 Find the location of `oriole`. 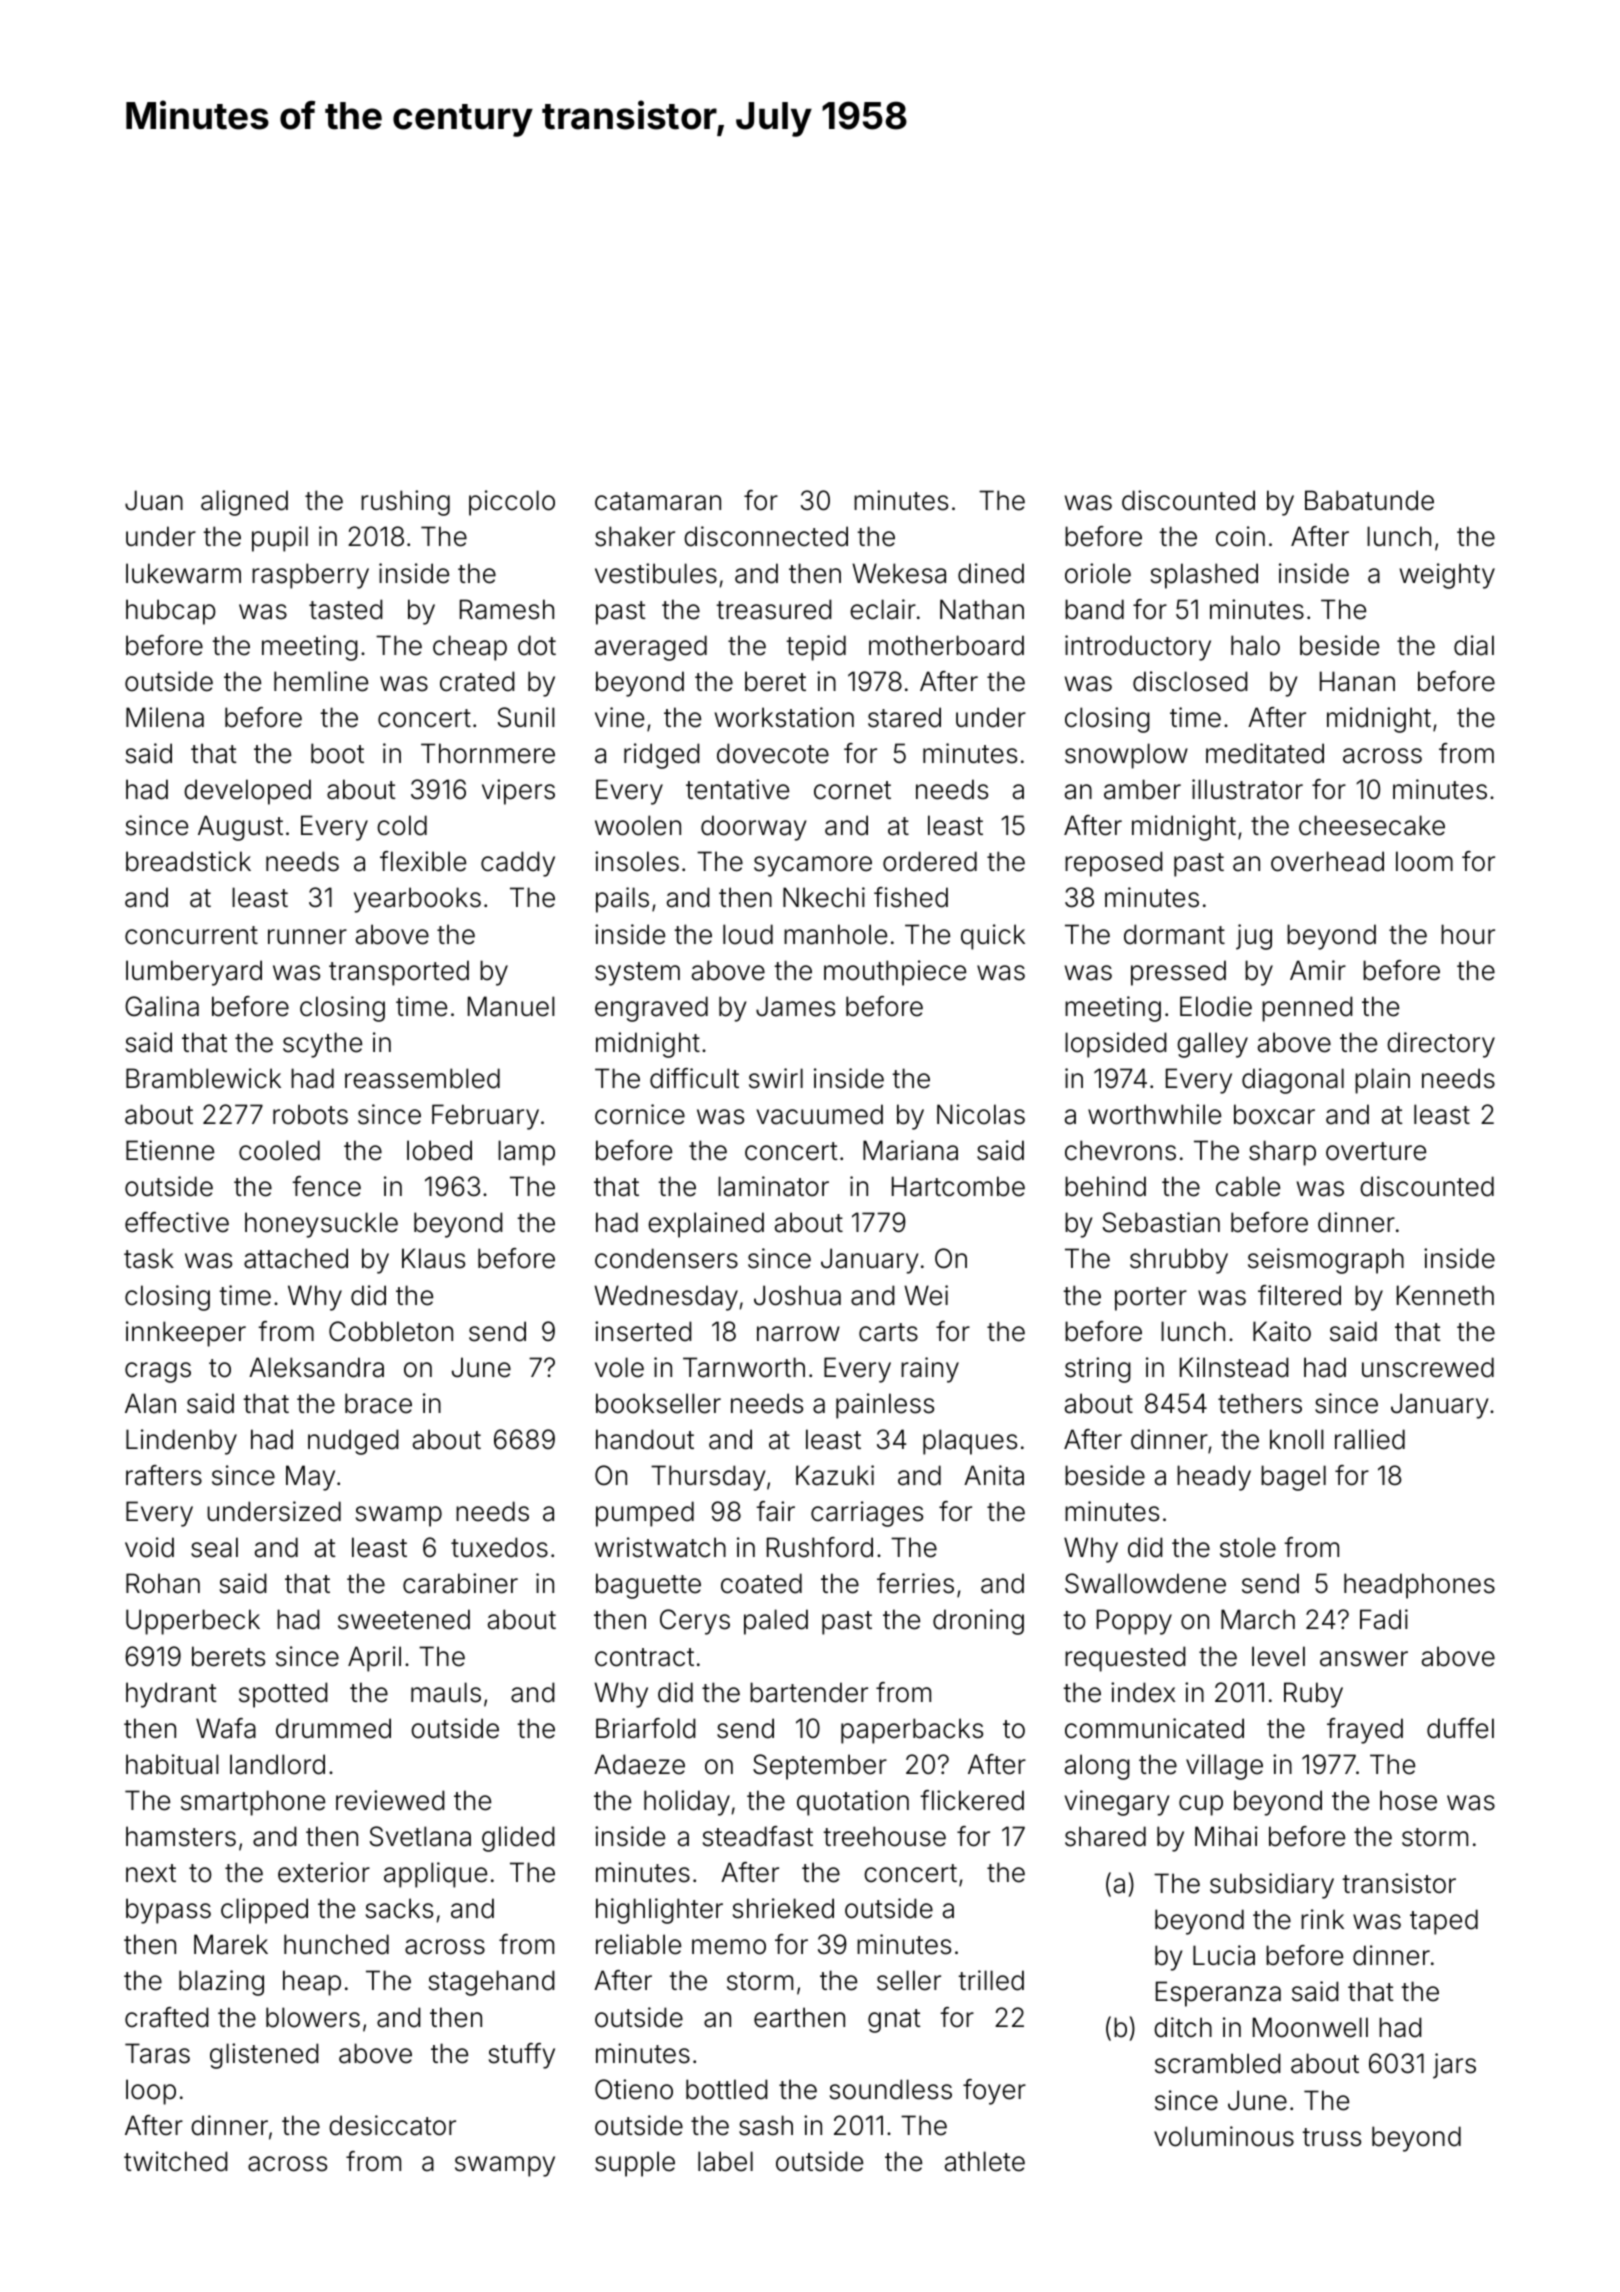

oriole is located at coordinates (1098, 573).
